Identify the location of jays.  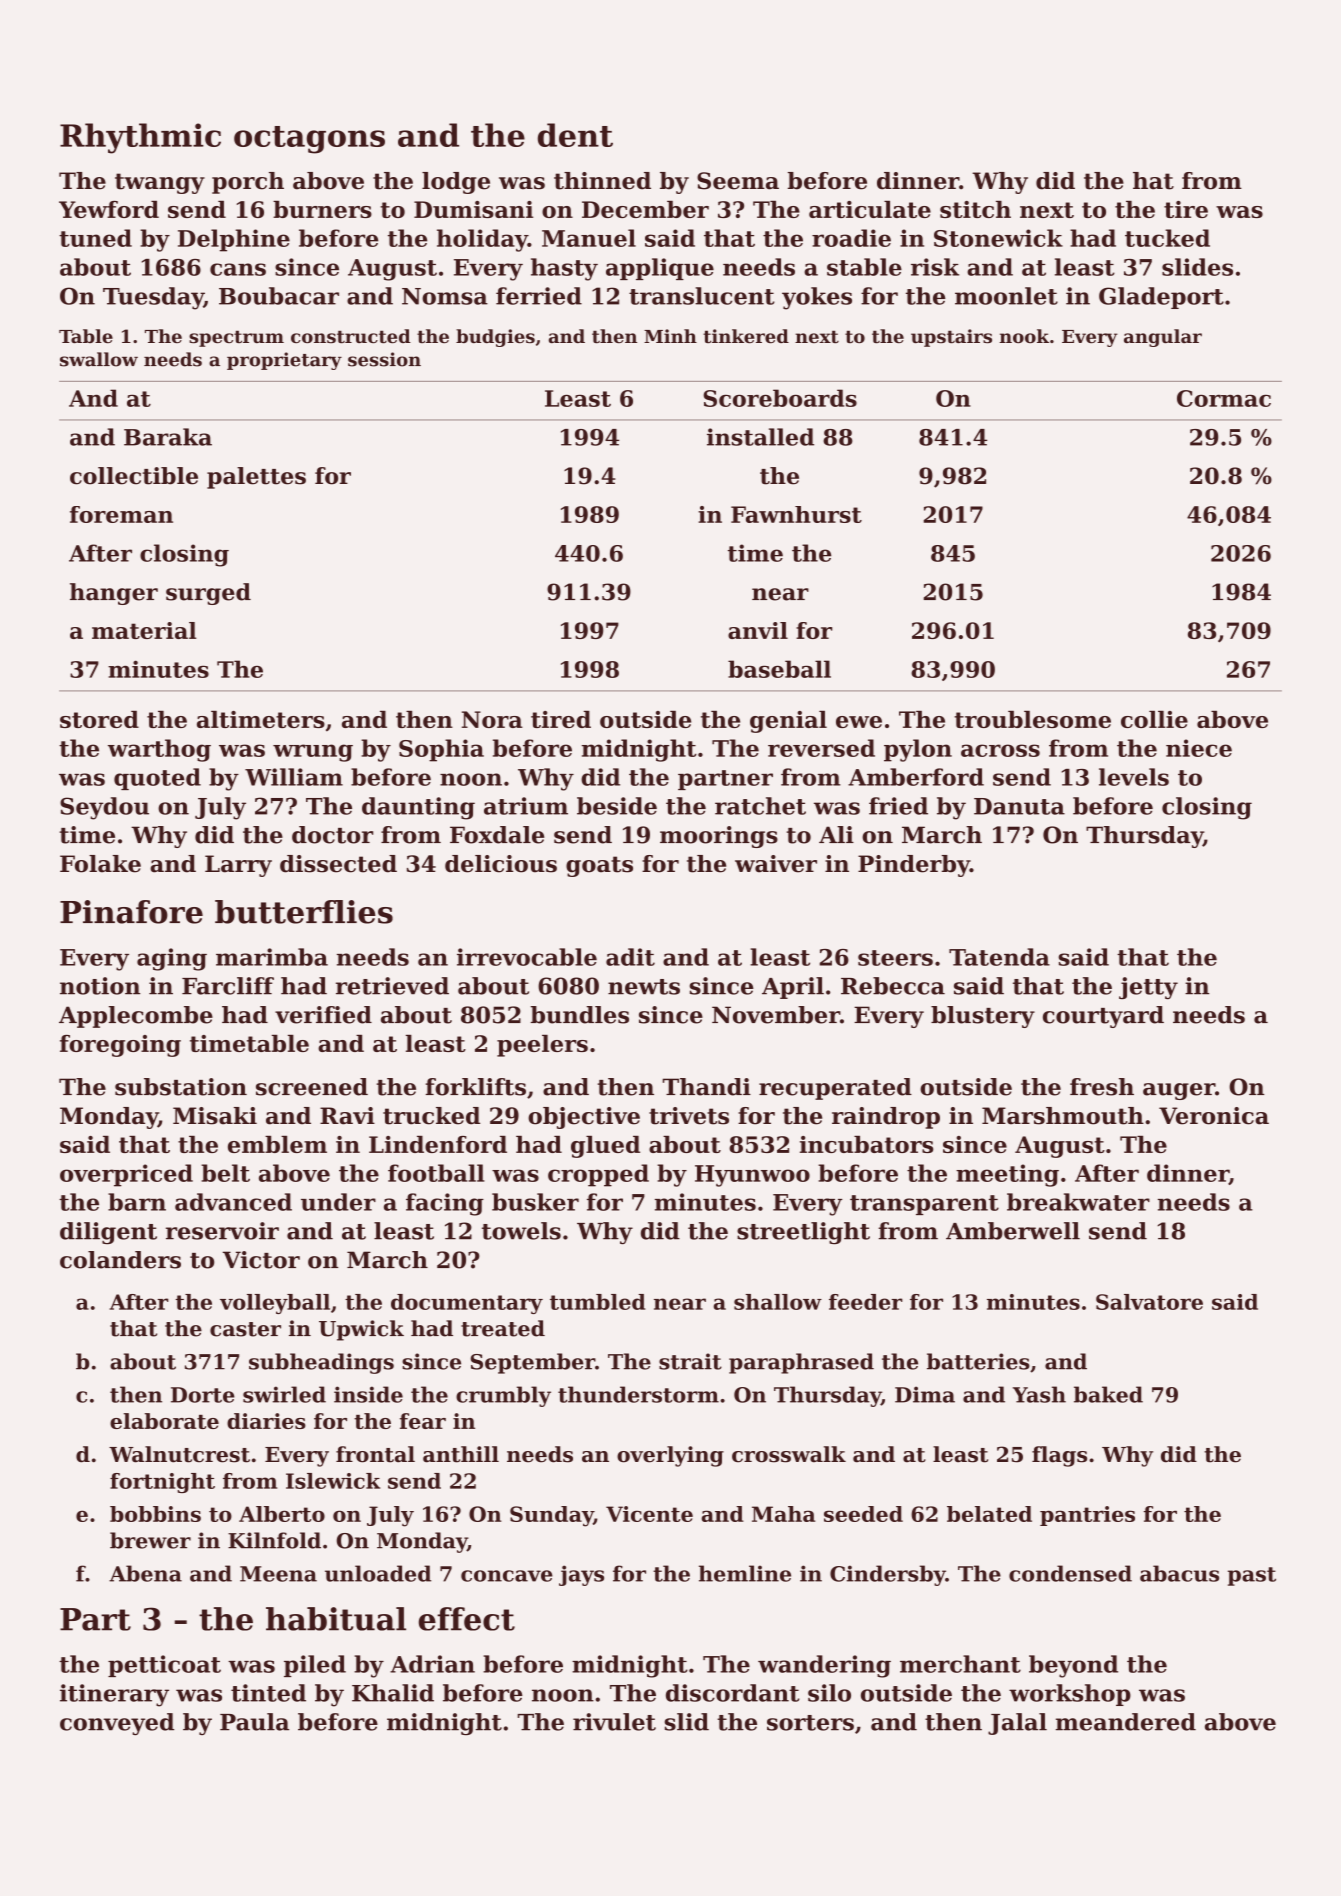
(581, 1575).
